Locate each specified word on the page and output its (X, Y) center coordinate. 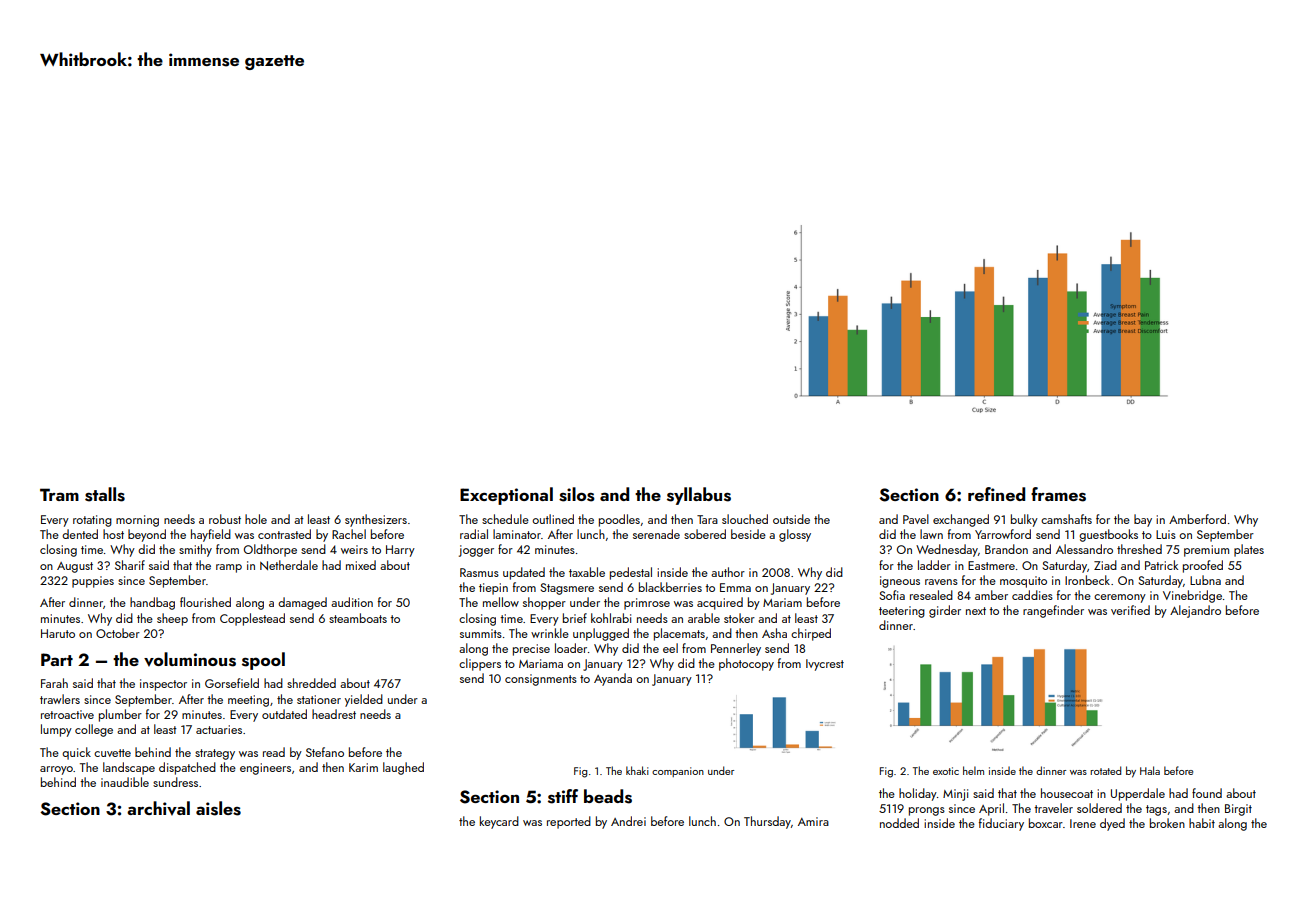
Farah (54, 683)
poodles (619, 520)
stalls (105, 494)
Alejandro (1195, 611)
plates (1249, 550)
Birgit (1238, 810)
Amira (813, 821)
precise (531, 650)
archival (158, 808)
